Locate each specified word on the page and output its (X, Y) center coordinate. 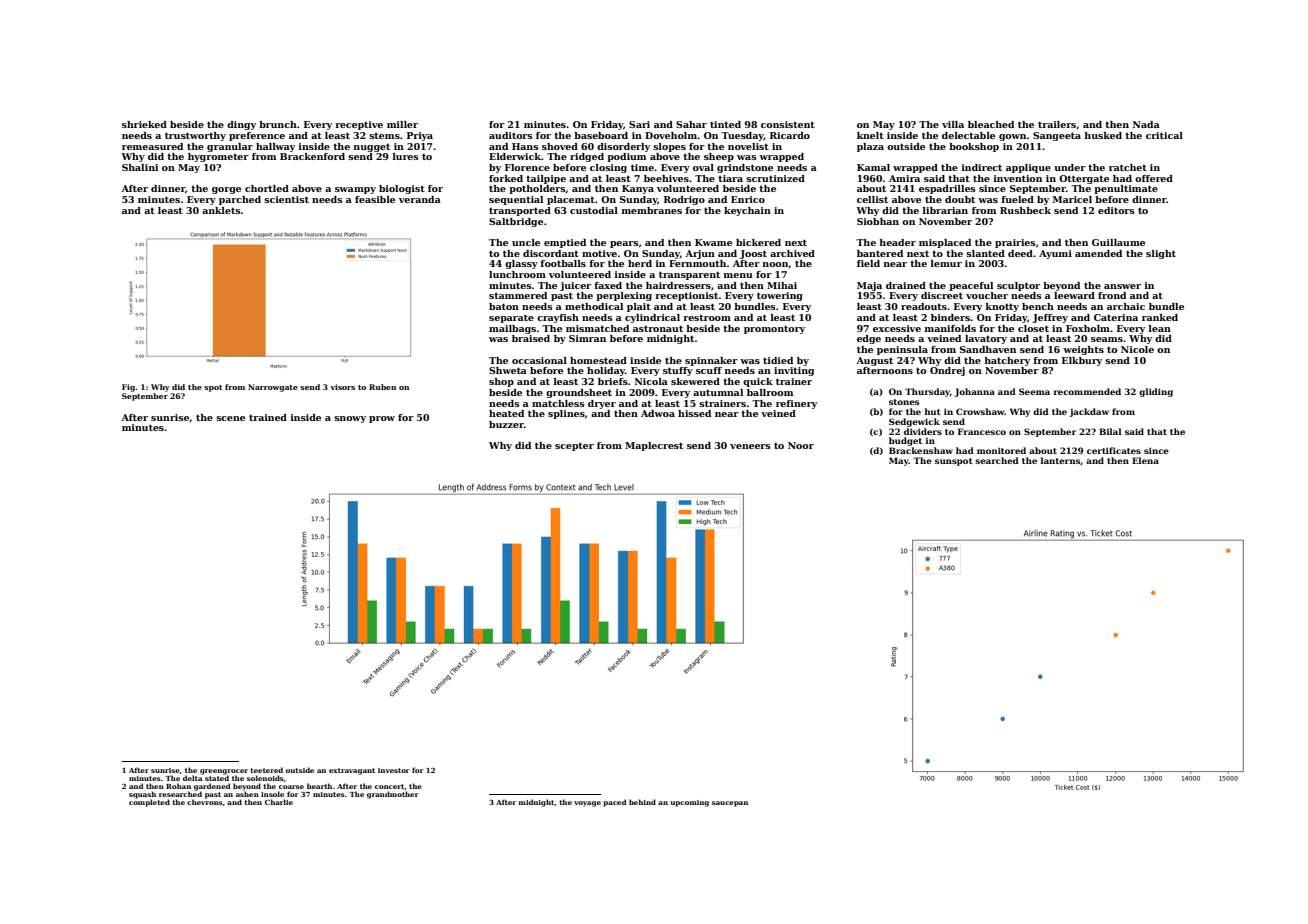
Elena (1145, 460)
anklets (221, 210)
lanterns (1060, 460)
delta (192, 778)
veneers (750, 446)
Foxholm (1088, 328)
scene (230, 418)
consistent (788, 124)
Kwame (713, 242)
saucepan (730, 804)
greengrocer (224, 772)
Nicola (651, 381)
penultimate (1126, 189)
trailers (1057, 124)
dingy (241, 125)
